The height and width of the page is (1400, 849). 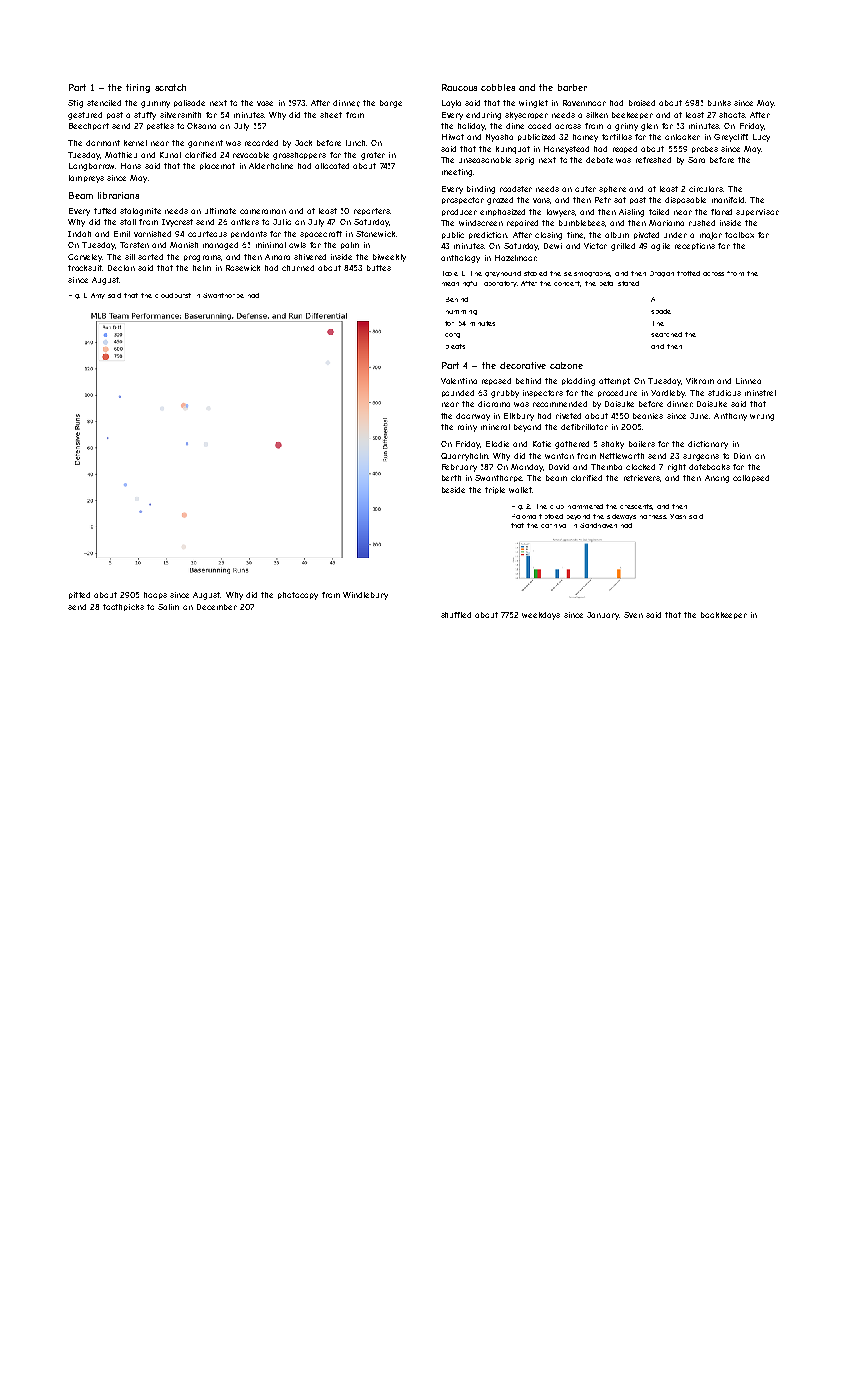 I want to click on circulars, so click(x=706, y=189).
